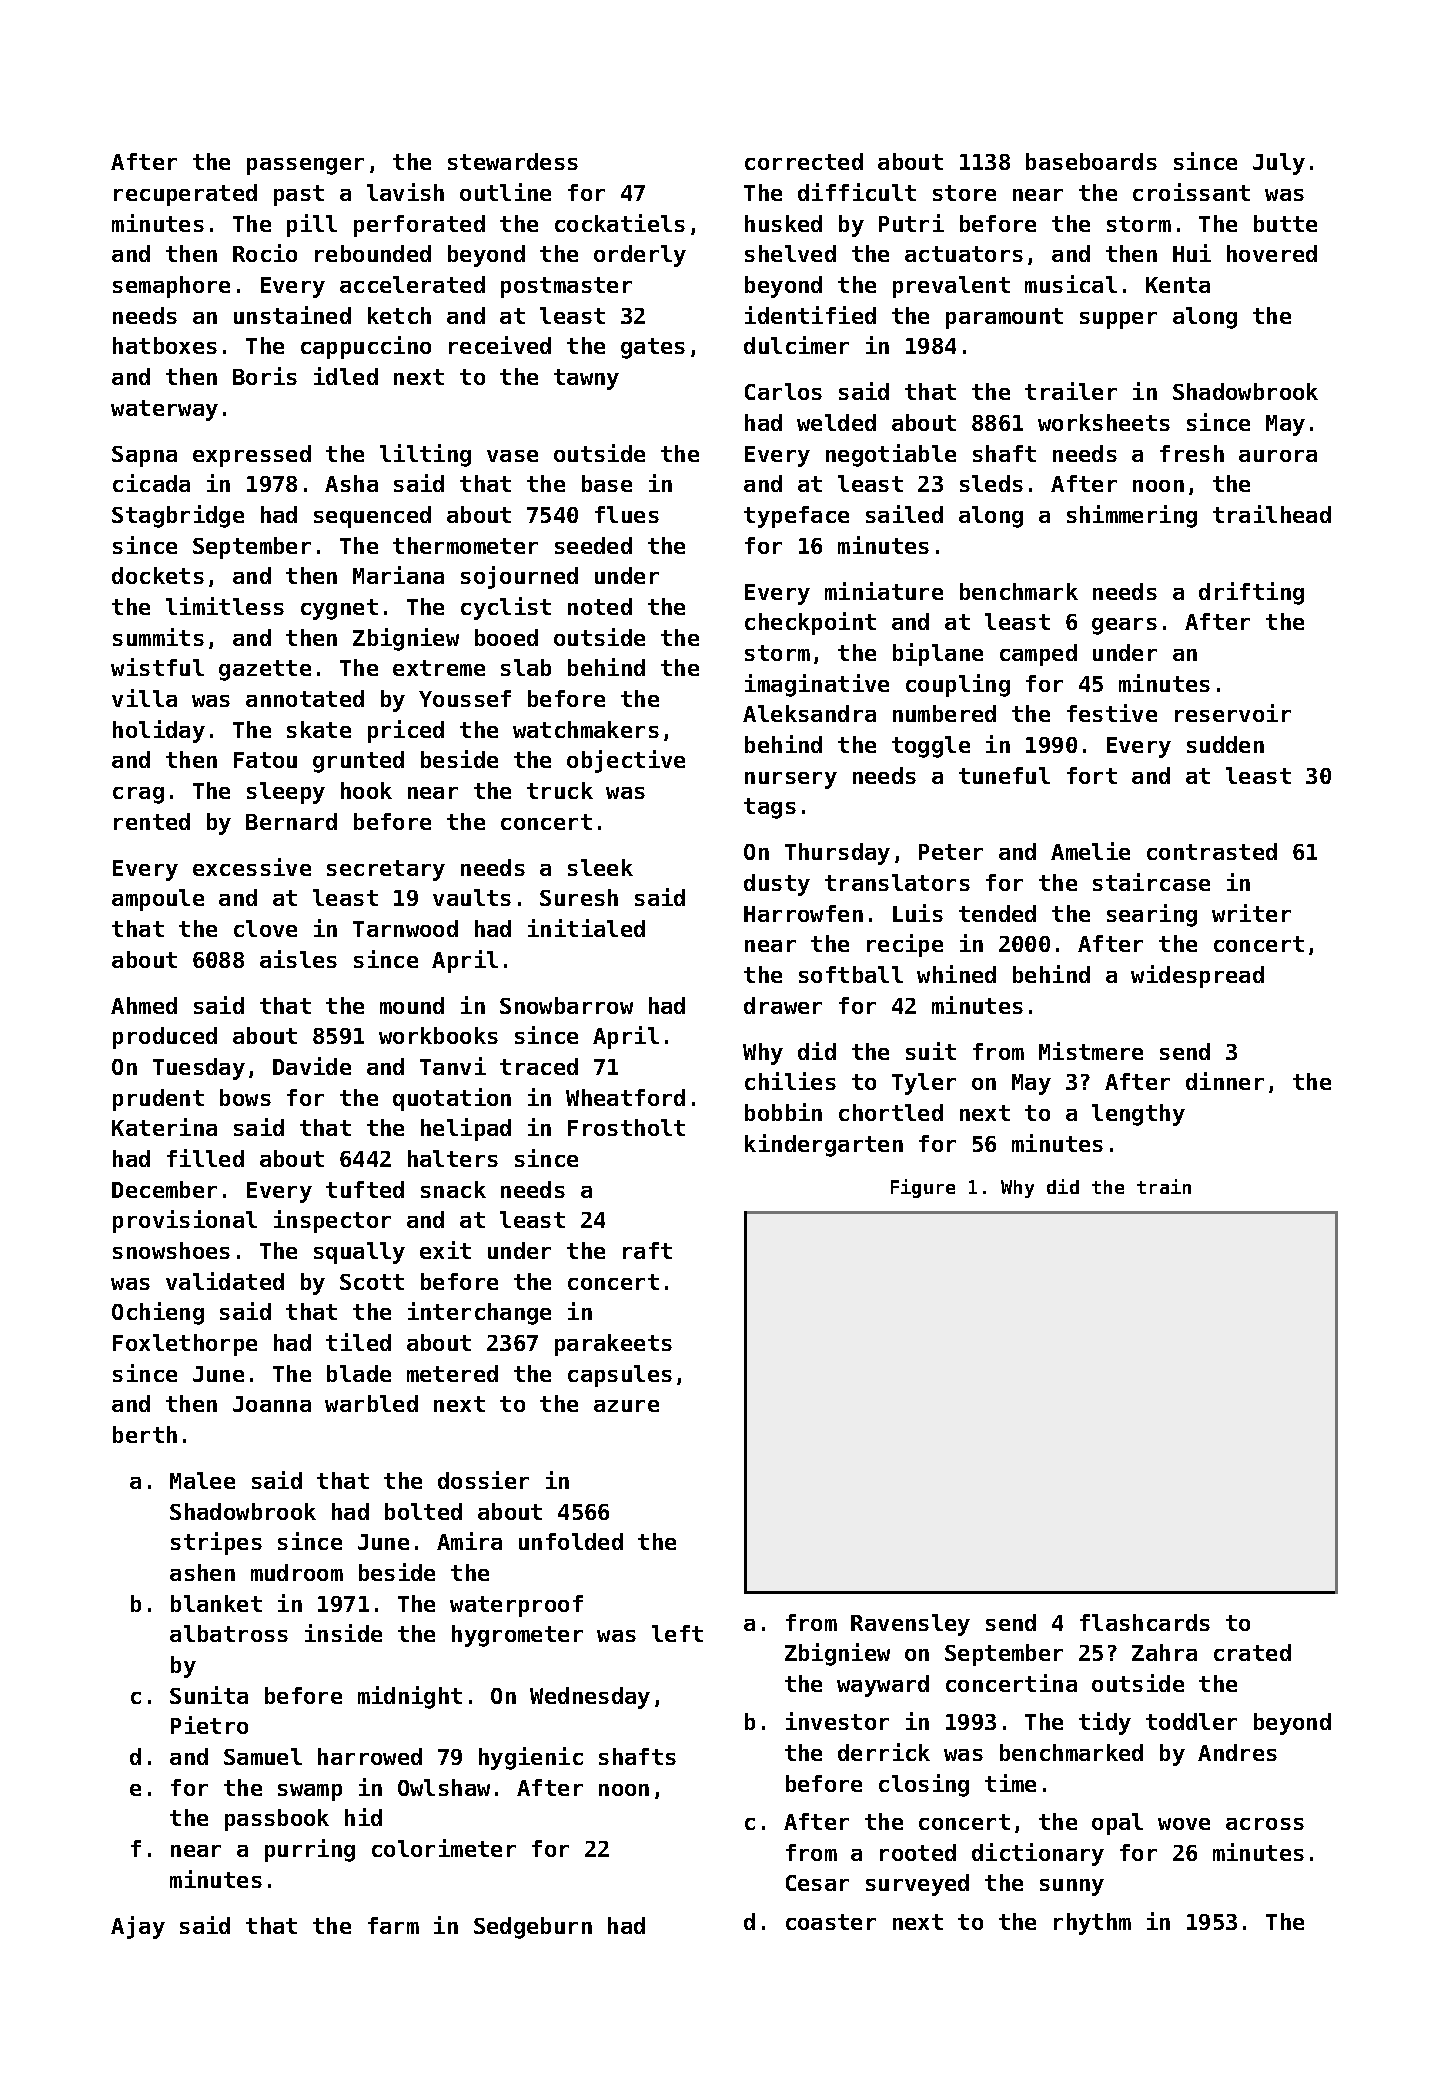 This screenshot has width=1450, height=2100. What do you see at coordinates (1265, 1824) in the screenshot?
I see `across` at bounding box center [1265, 1824].
